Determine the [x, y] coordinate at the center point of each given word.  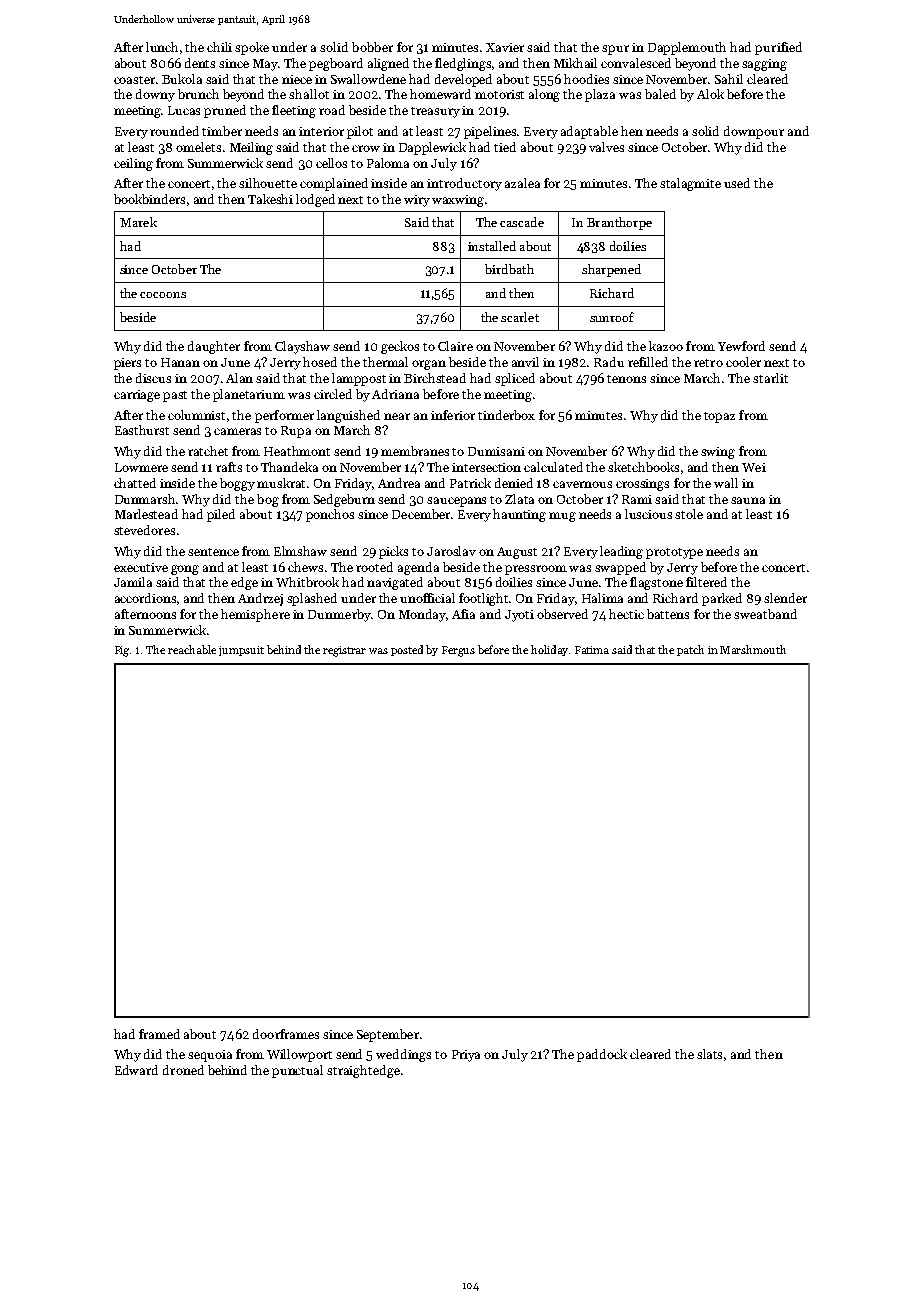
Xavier [505, 47]
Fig [122, 651]
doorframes [286, 1034]
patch [690, 650]
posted [407, 650]
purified [778, 48]
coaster [134, 80]
